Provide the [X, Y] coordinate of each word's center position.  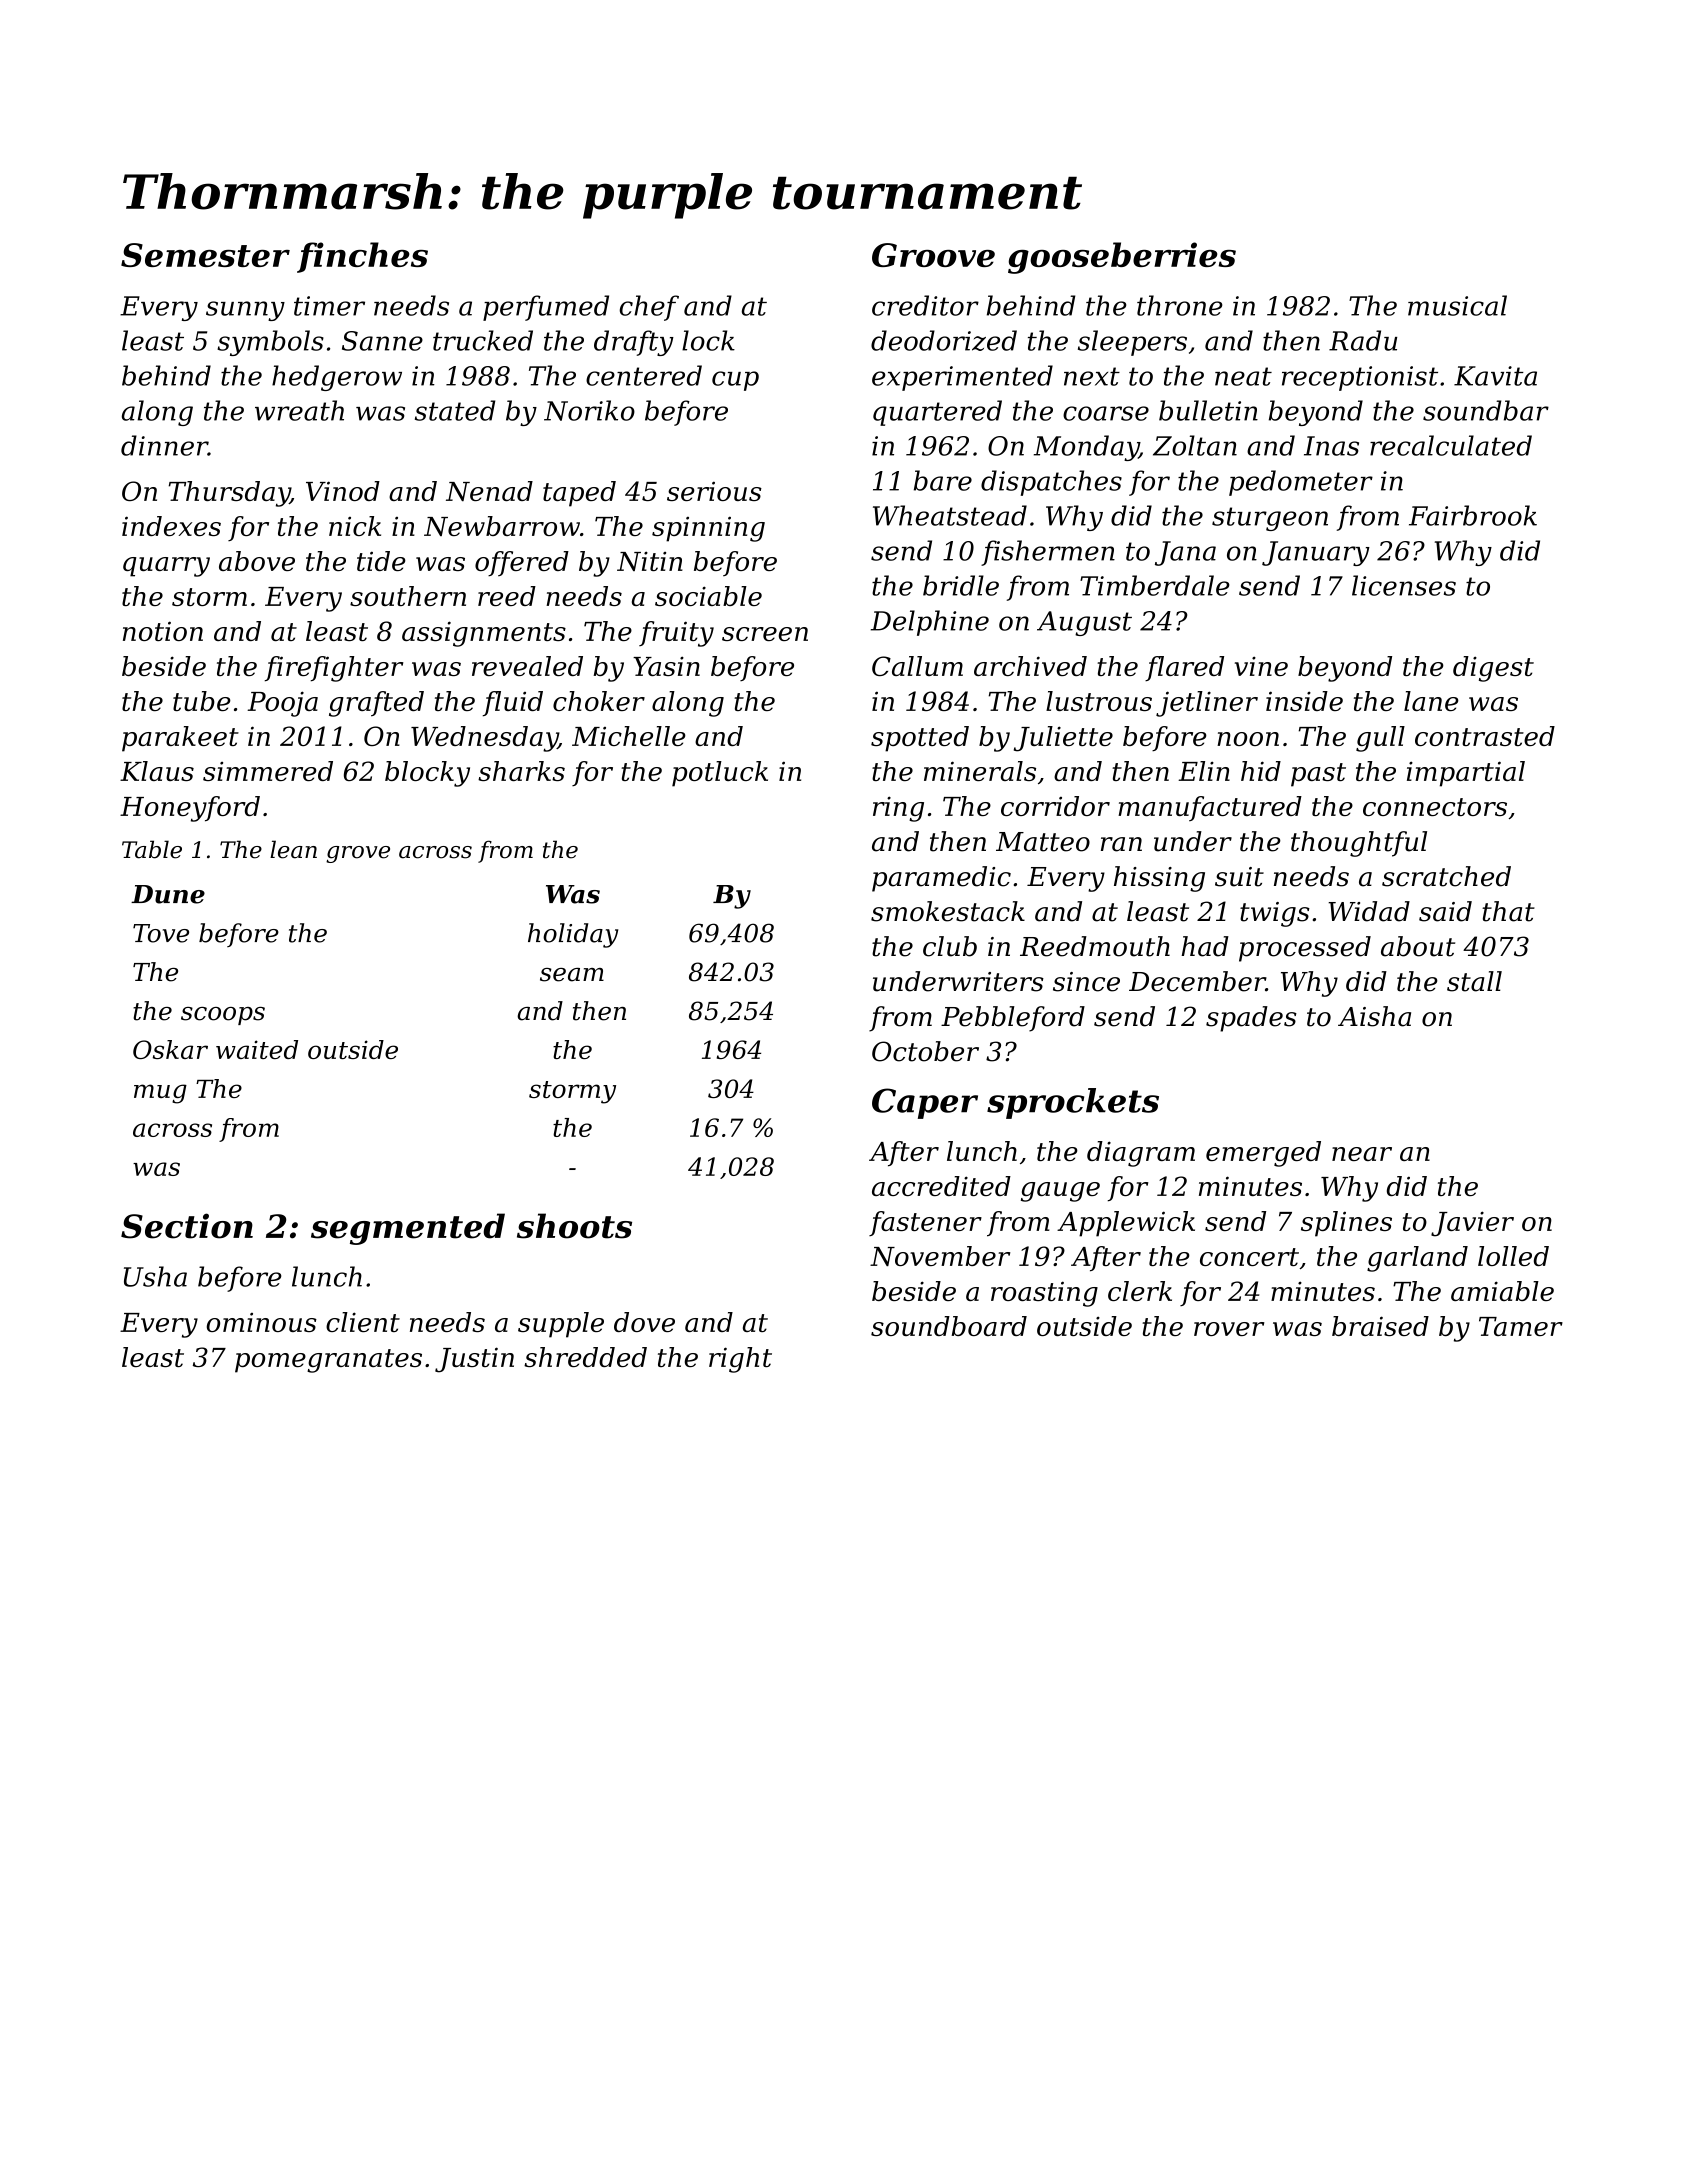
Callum [917, 666]
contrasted [1485, 736]
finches [362, 257]
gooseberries [1122, 258]
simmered [268, 771]
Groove [933, 255]
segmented [408, 1229]
